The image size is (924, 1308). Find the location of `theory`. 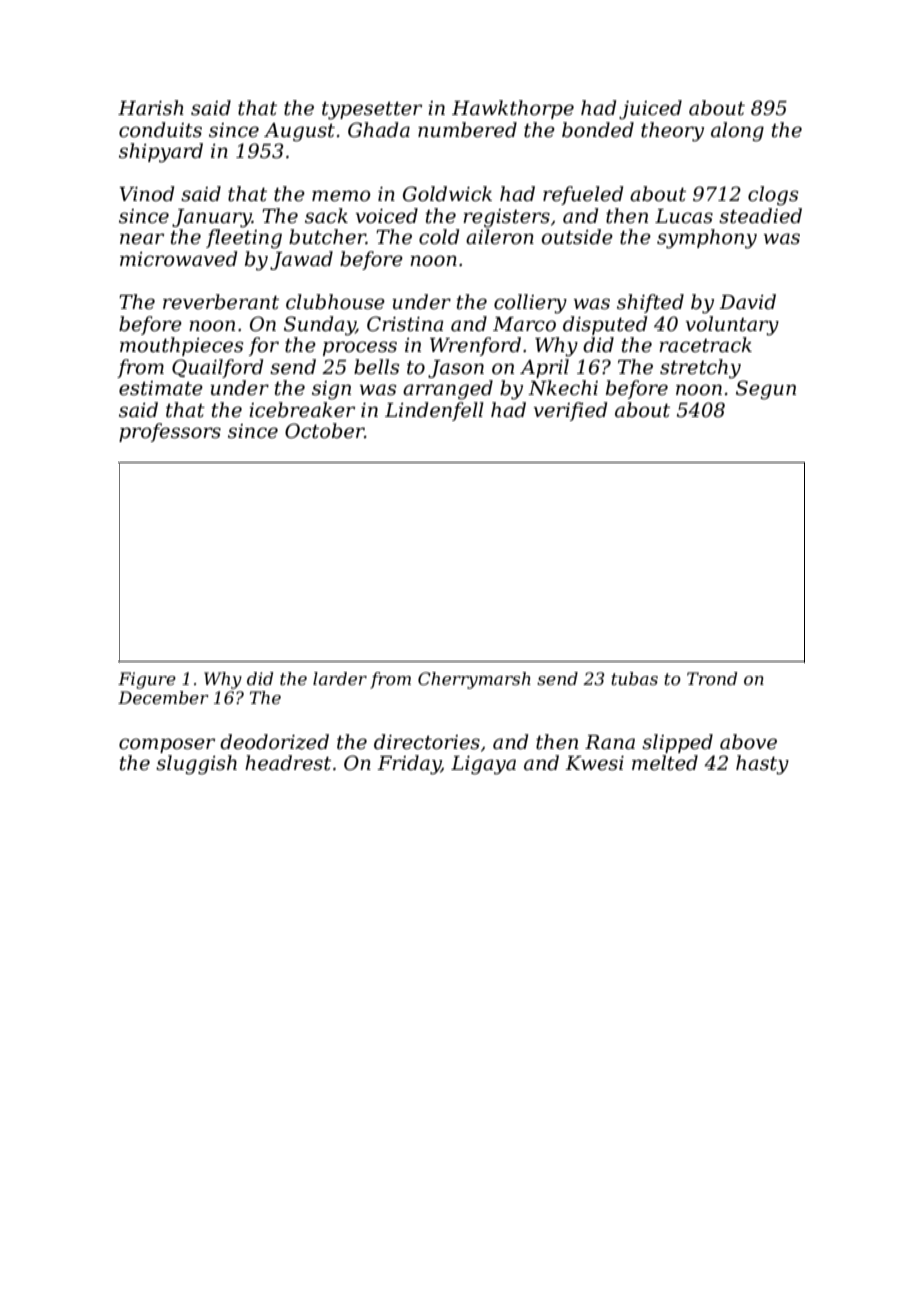

theory is located at coordinates (672, 132).
